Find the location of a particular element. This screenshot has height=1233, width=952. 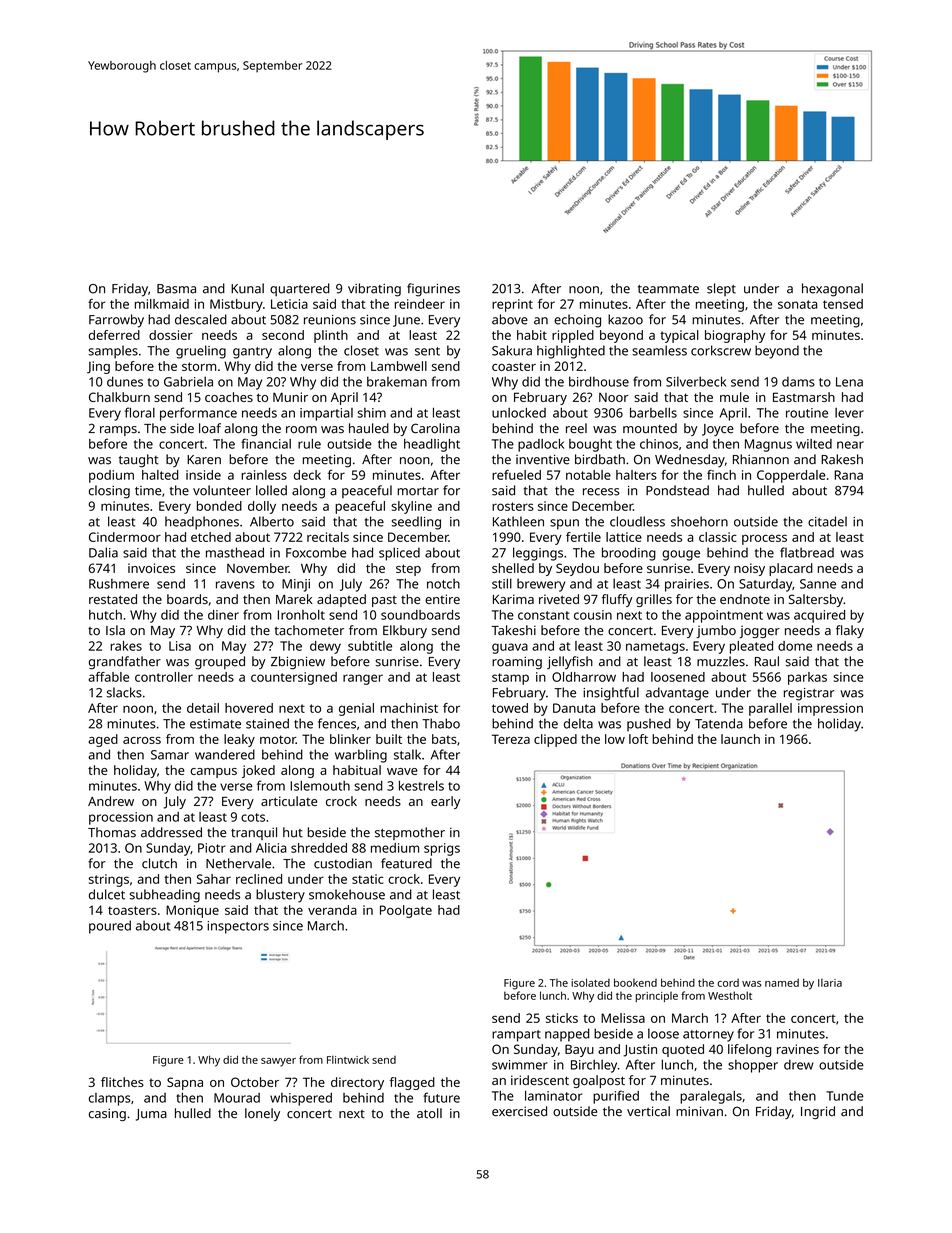

finch is located at coordinates (721, 475).
